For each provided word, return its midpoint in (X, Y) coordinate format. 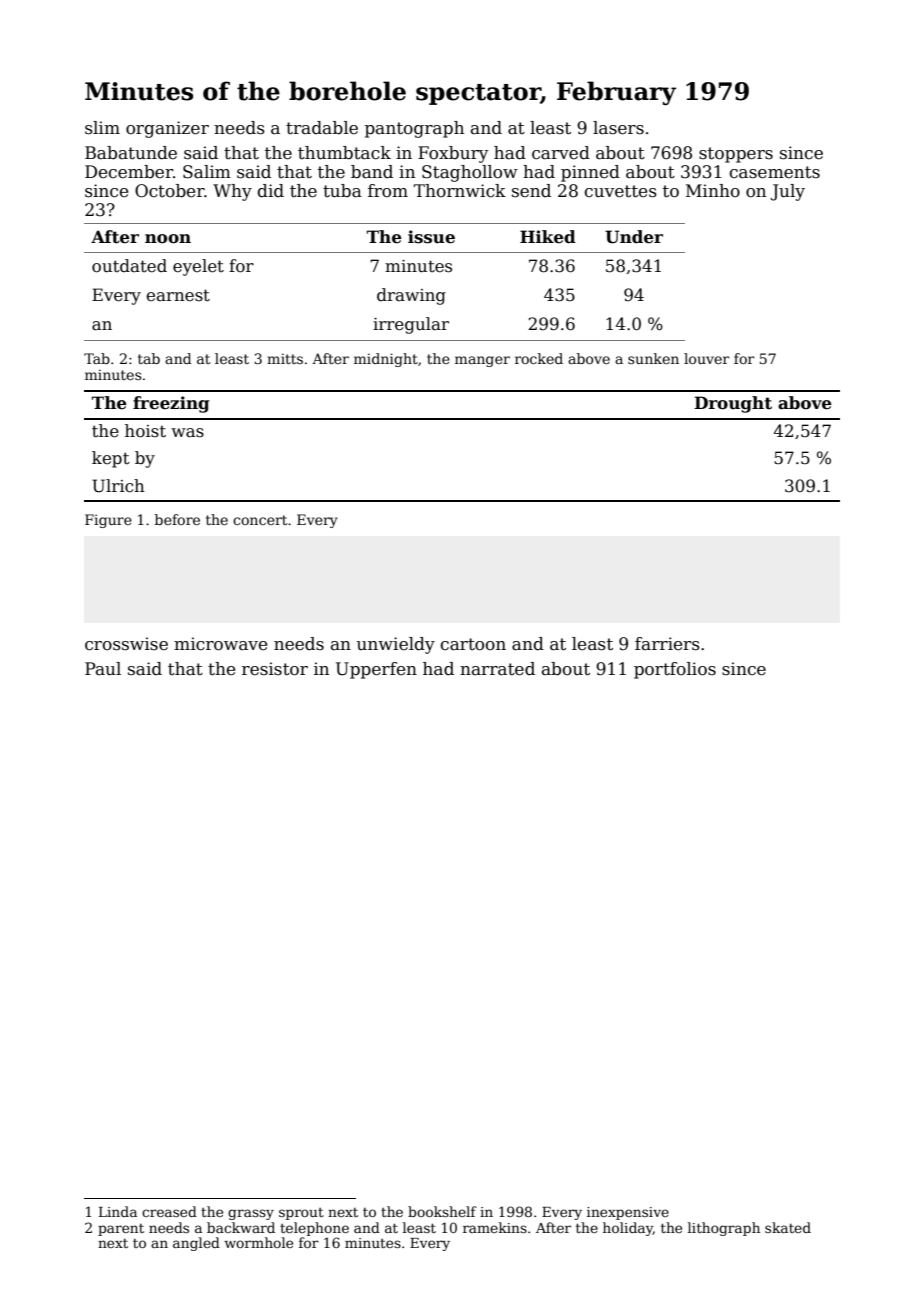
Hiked (548, 237)
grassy (251, 1214)
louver (706, 358)
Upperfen (376, 670)
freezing (171, 404)
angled (196, 1244)
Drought (733, 404)
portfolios (675, 670)
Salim (207, 172)
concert (260, 520)
